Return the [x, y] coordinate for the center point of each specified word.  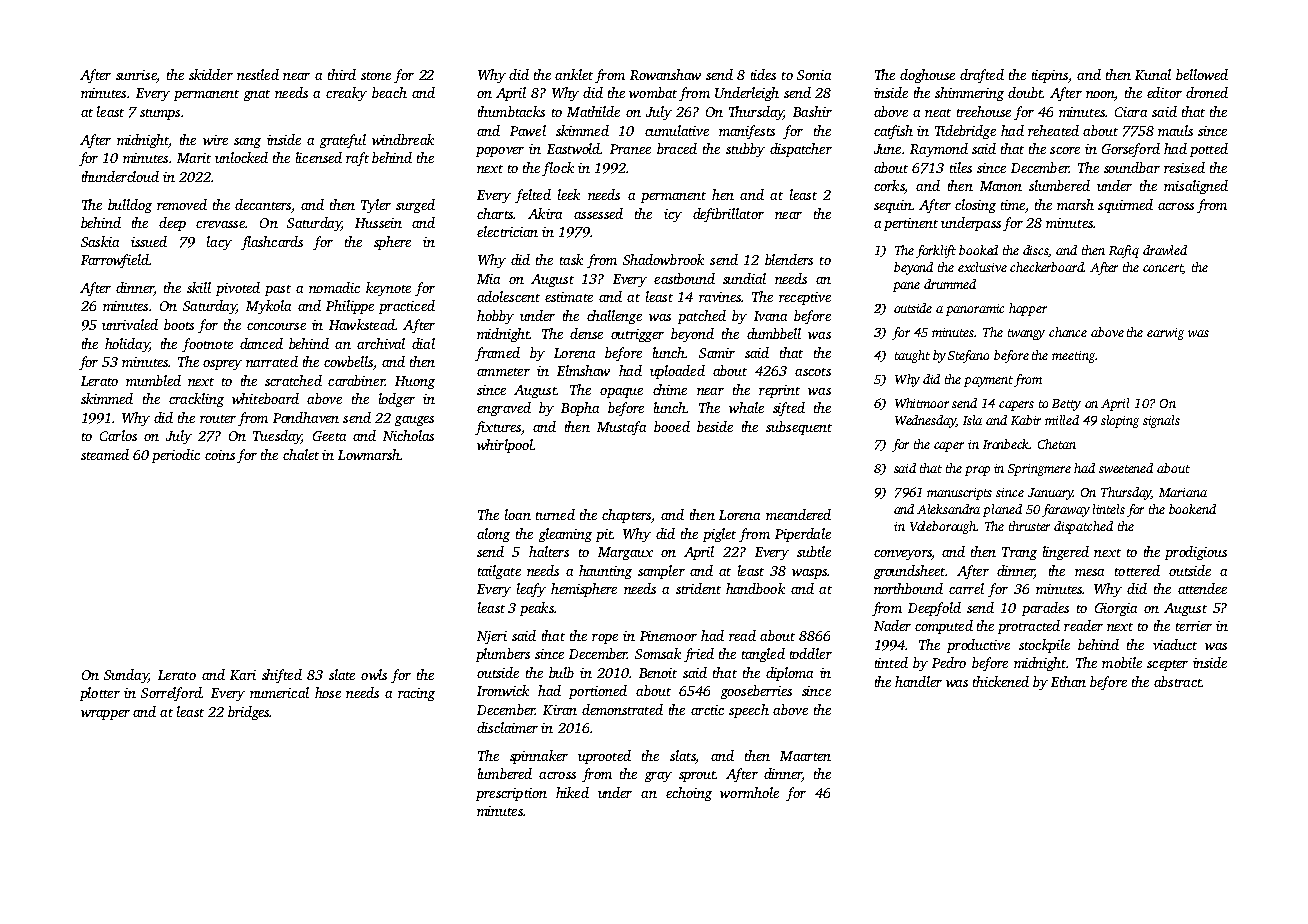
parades [1045, 609]
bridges [248, 713]
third [342, 74]
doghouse [927, 76]
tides [763, 74]
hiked [572, 792]
